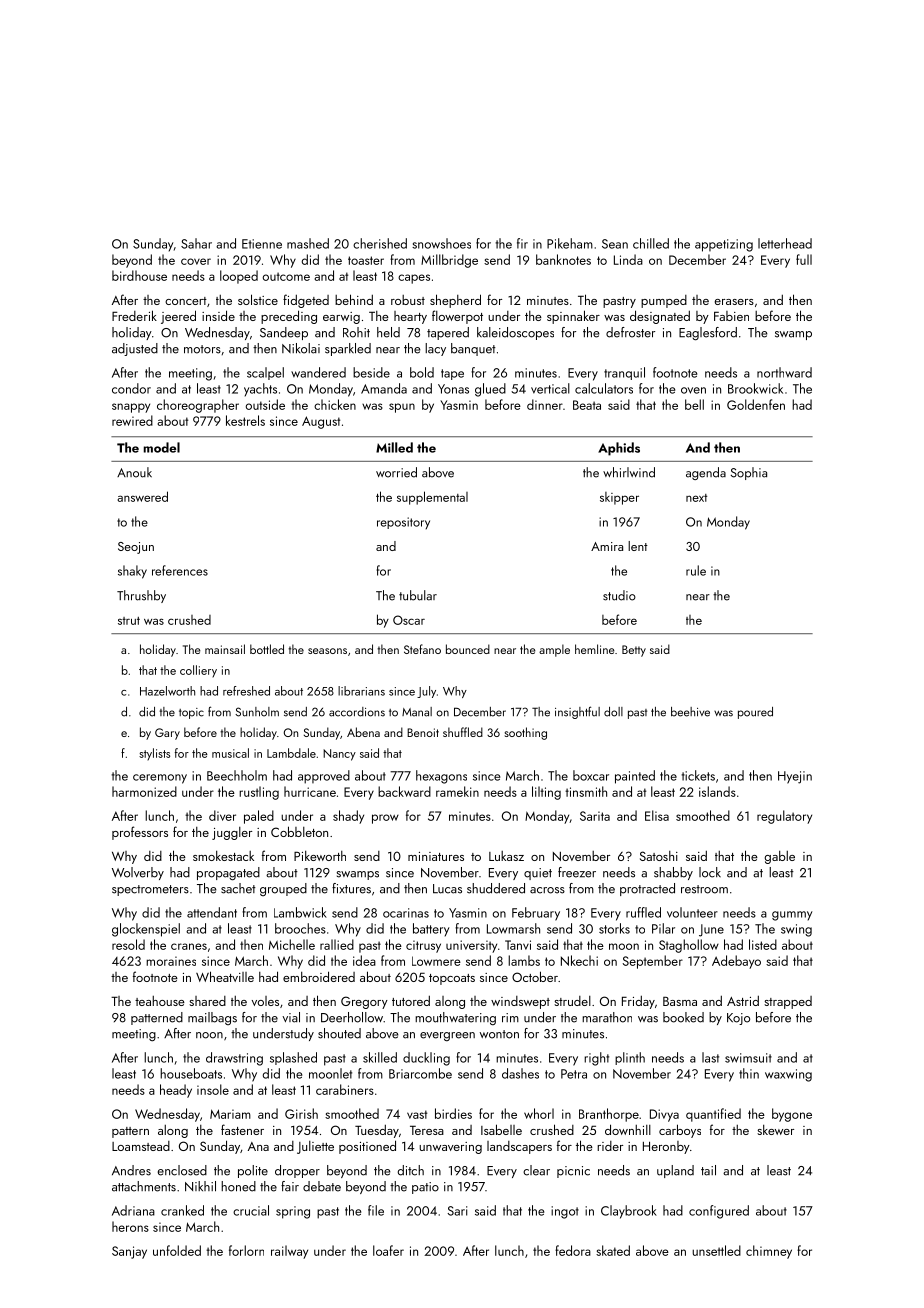 The height and width of the document is (1308, 924). What do you see at coordinates (724, 245) in the document?
I see `appetizing` at bounding box center [724, 245].
